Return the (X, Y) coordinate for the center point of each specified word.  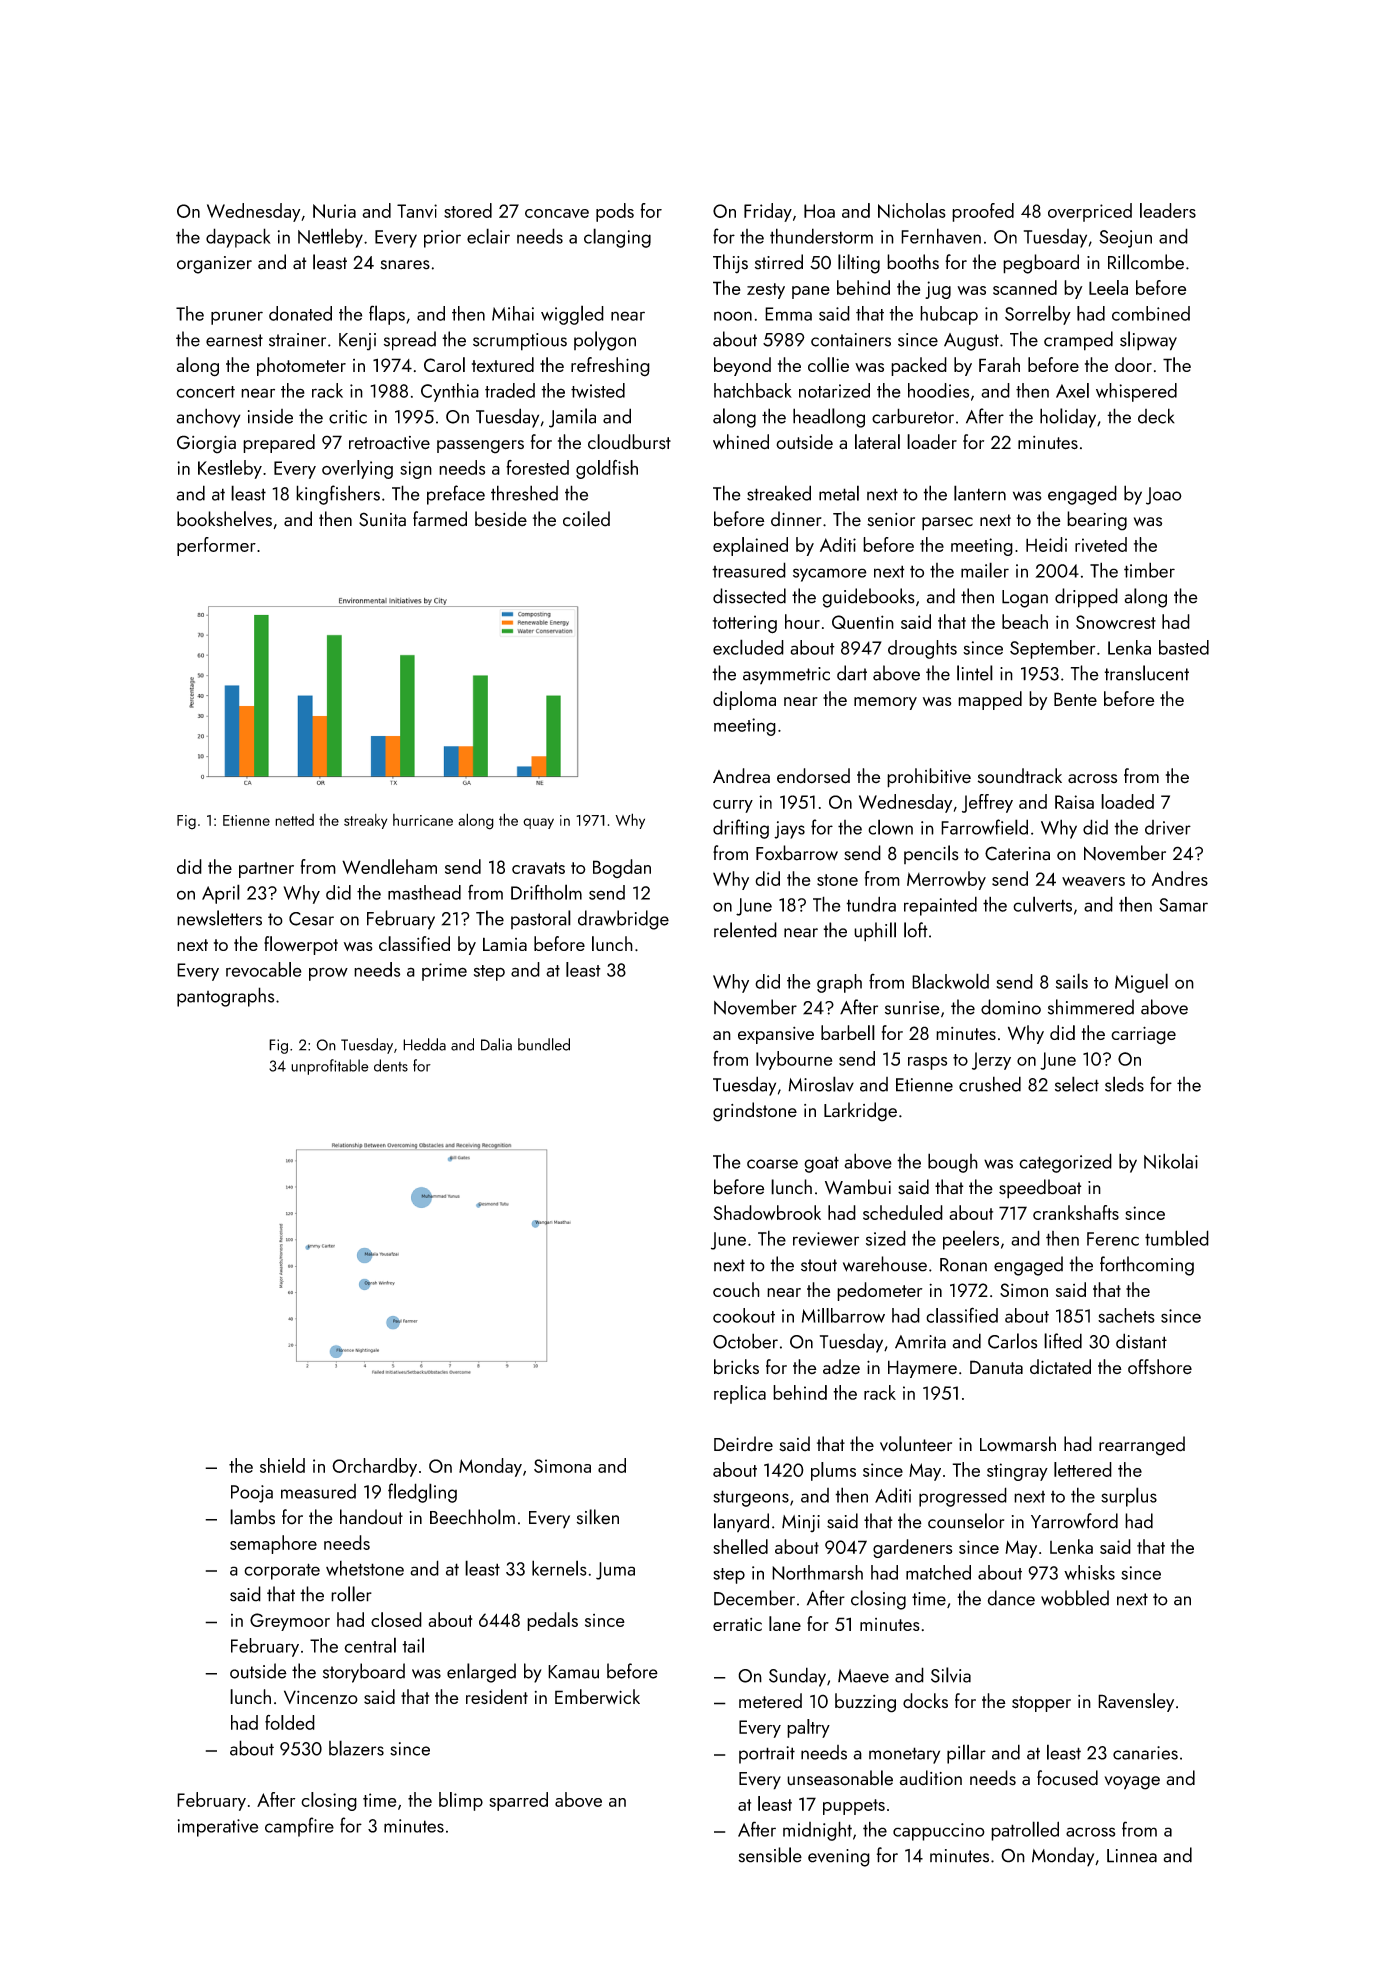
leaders (1168, 210)
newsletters (219, 918)
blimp (461, 1801)
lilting (859, 264)
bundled (544, 1044)
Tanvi (417, 211)
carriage (1143, 1035)
